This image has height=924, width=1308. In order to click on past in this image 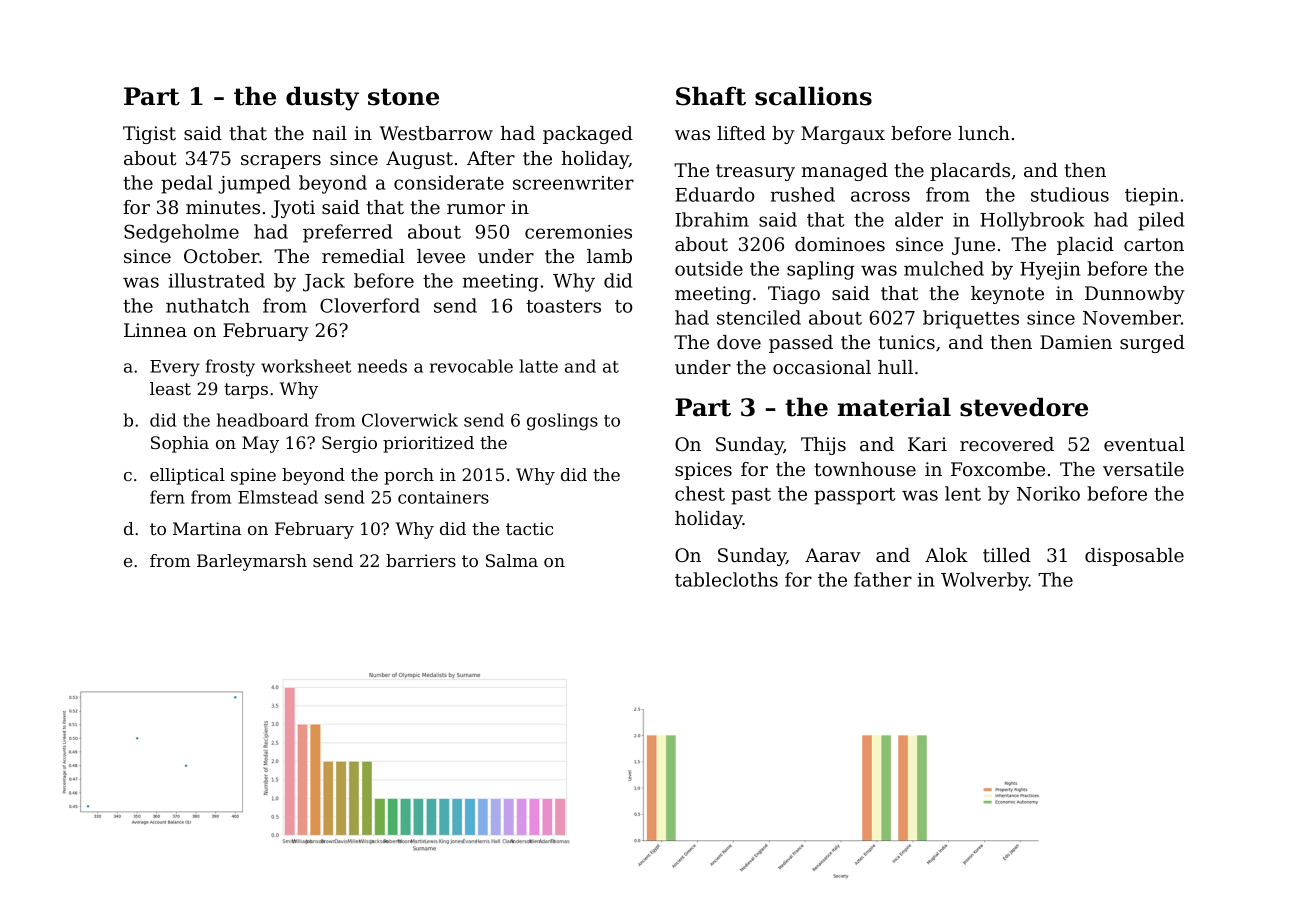, I will do `click(751, 496)`.
